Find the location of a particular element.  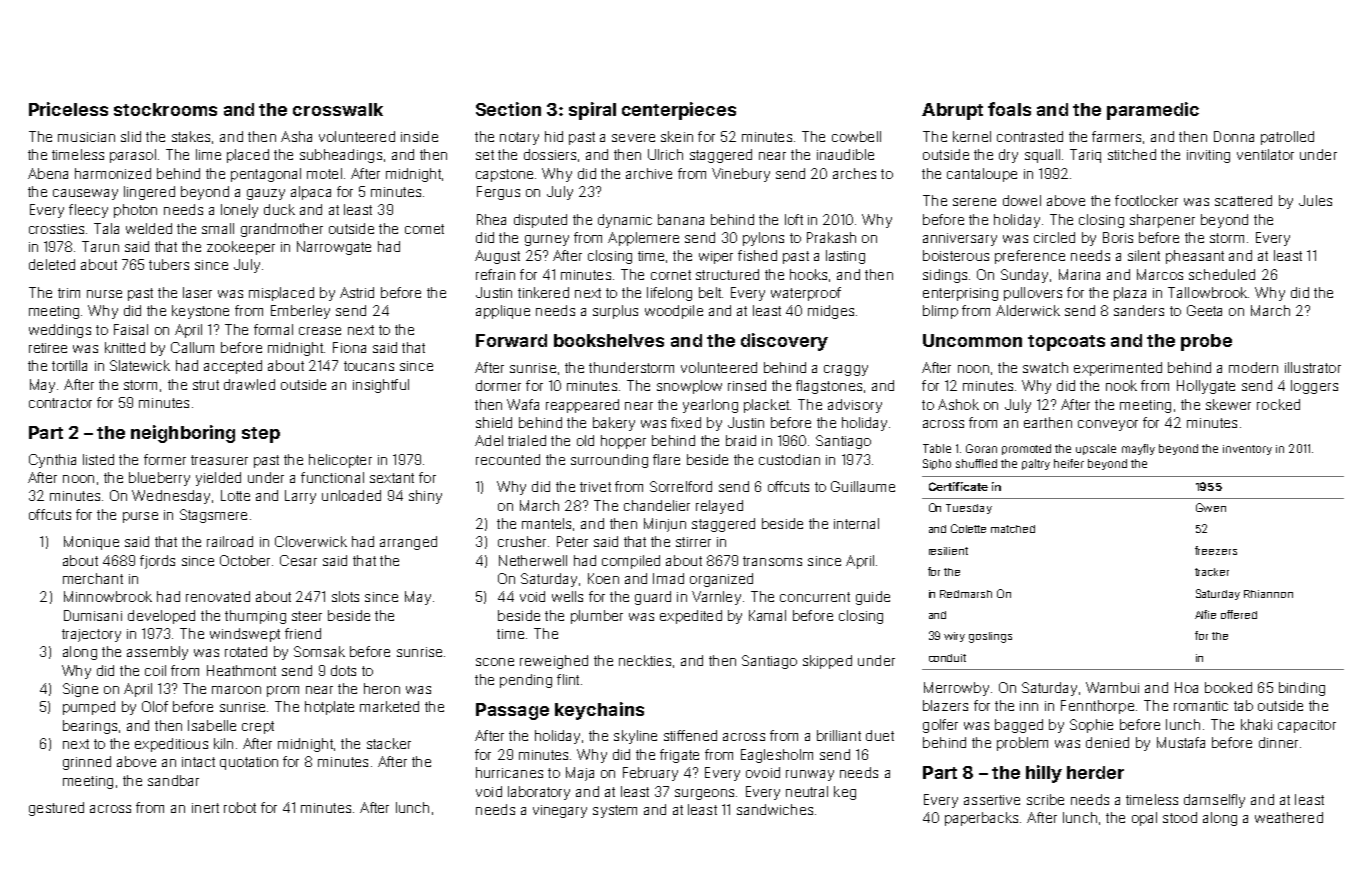

weathered is located at coordinates (1289, 817).
